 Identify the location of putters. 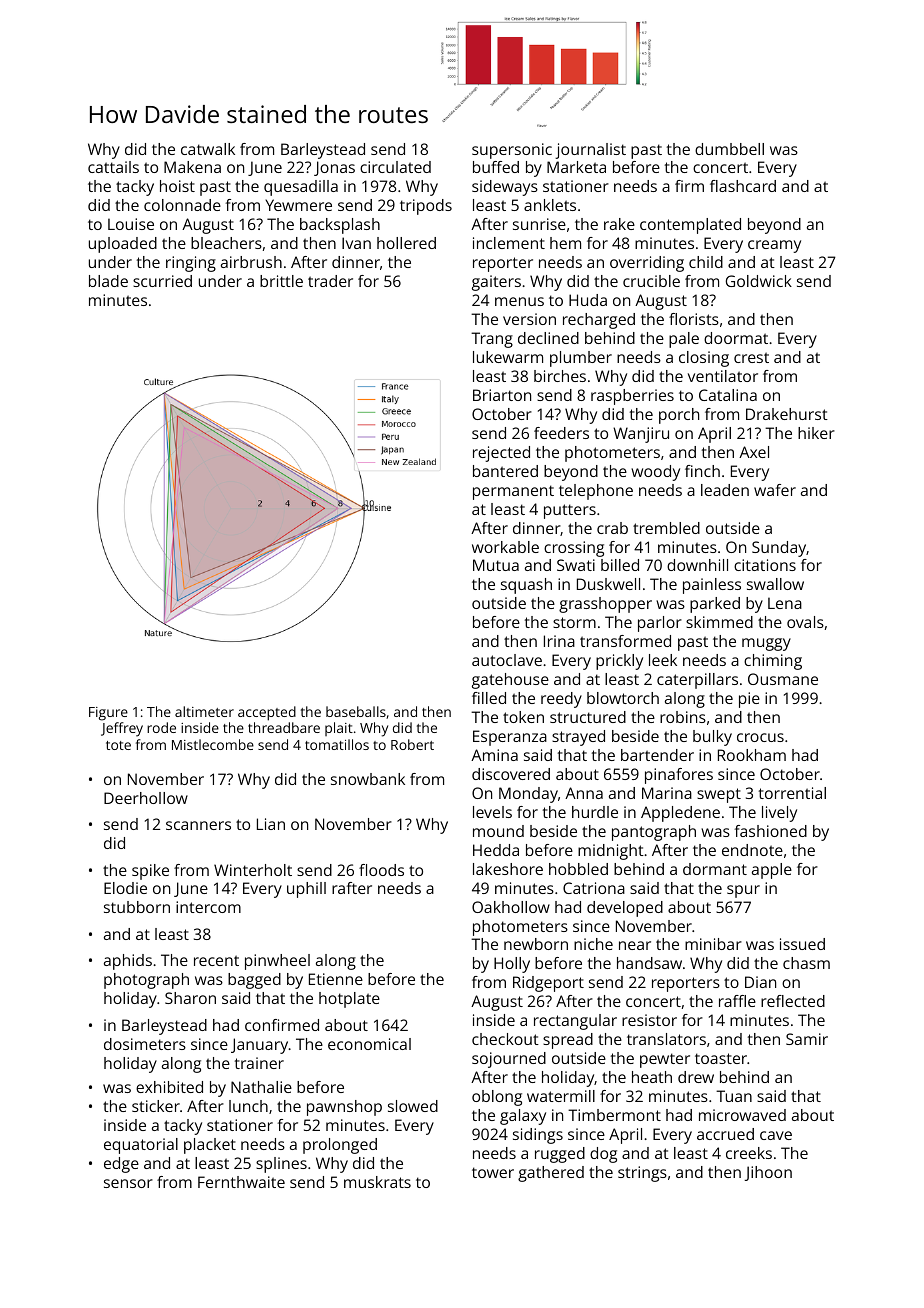
(570, 511).
